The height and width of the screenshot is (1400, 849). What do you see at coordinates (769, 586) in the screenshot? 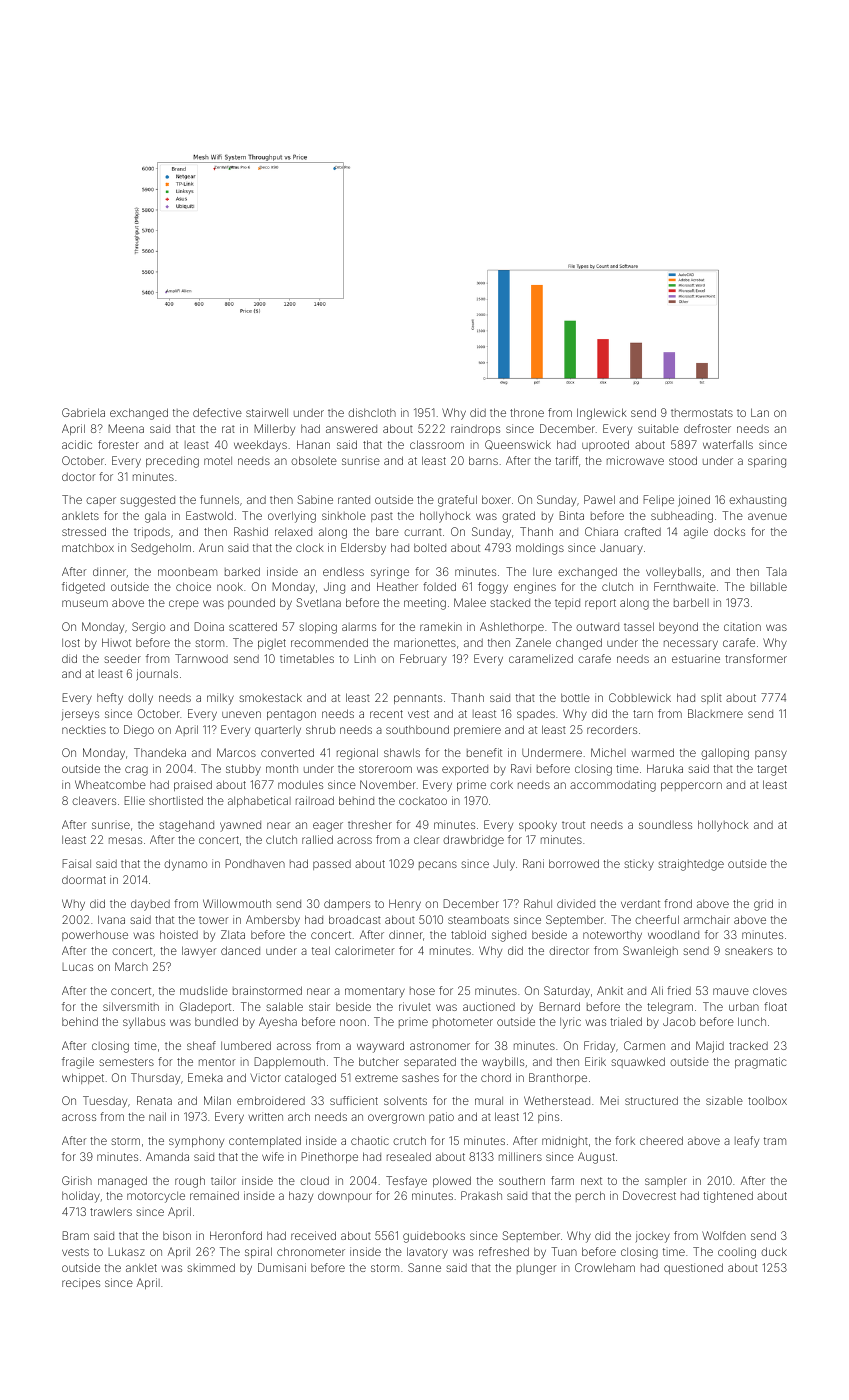
I see `billable` at bounding box center [769, 586].
